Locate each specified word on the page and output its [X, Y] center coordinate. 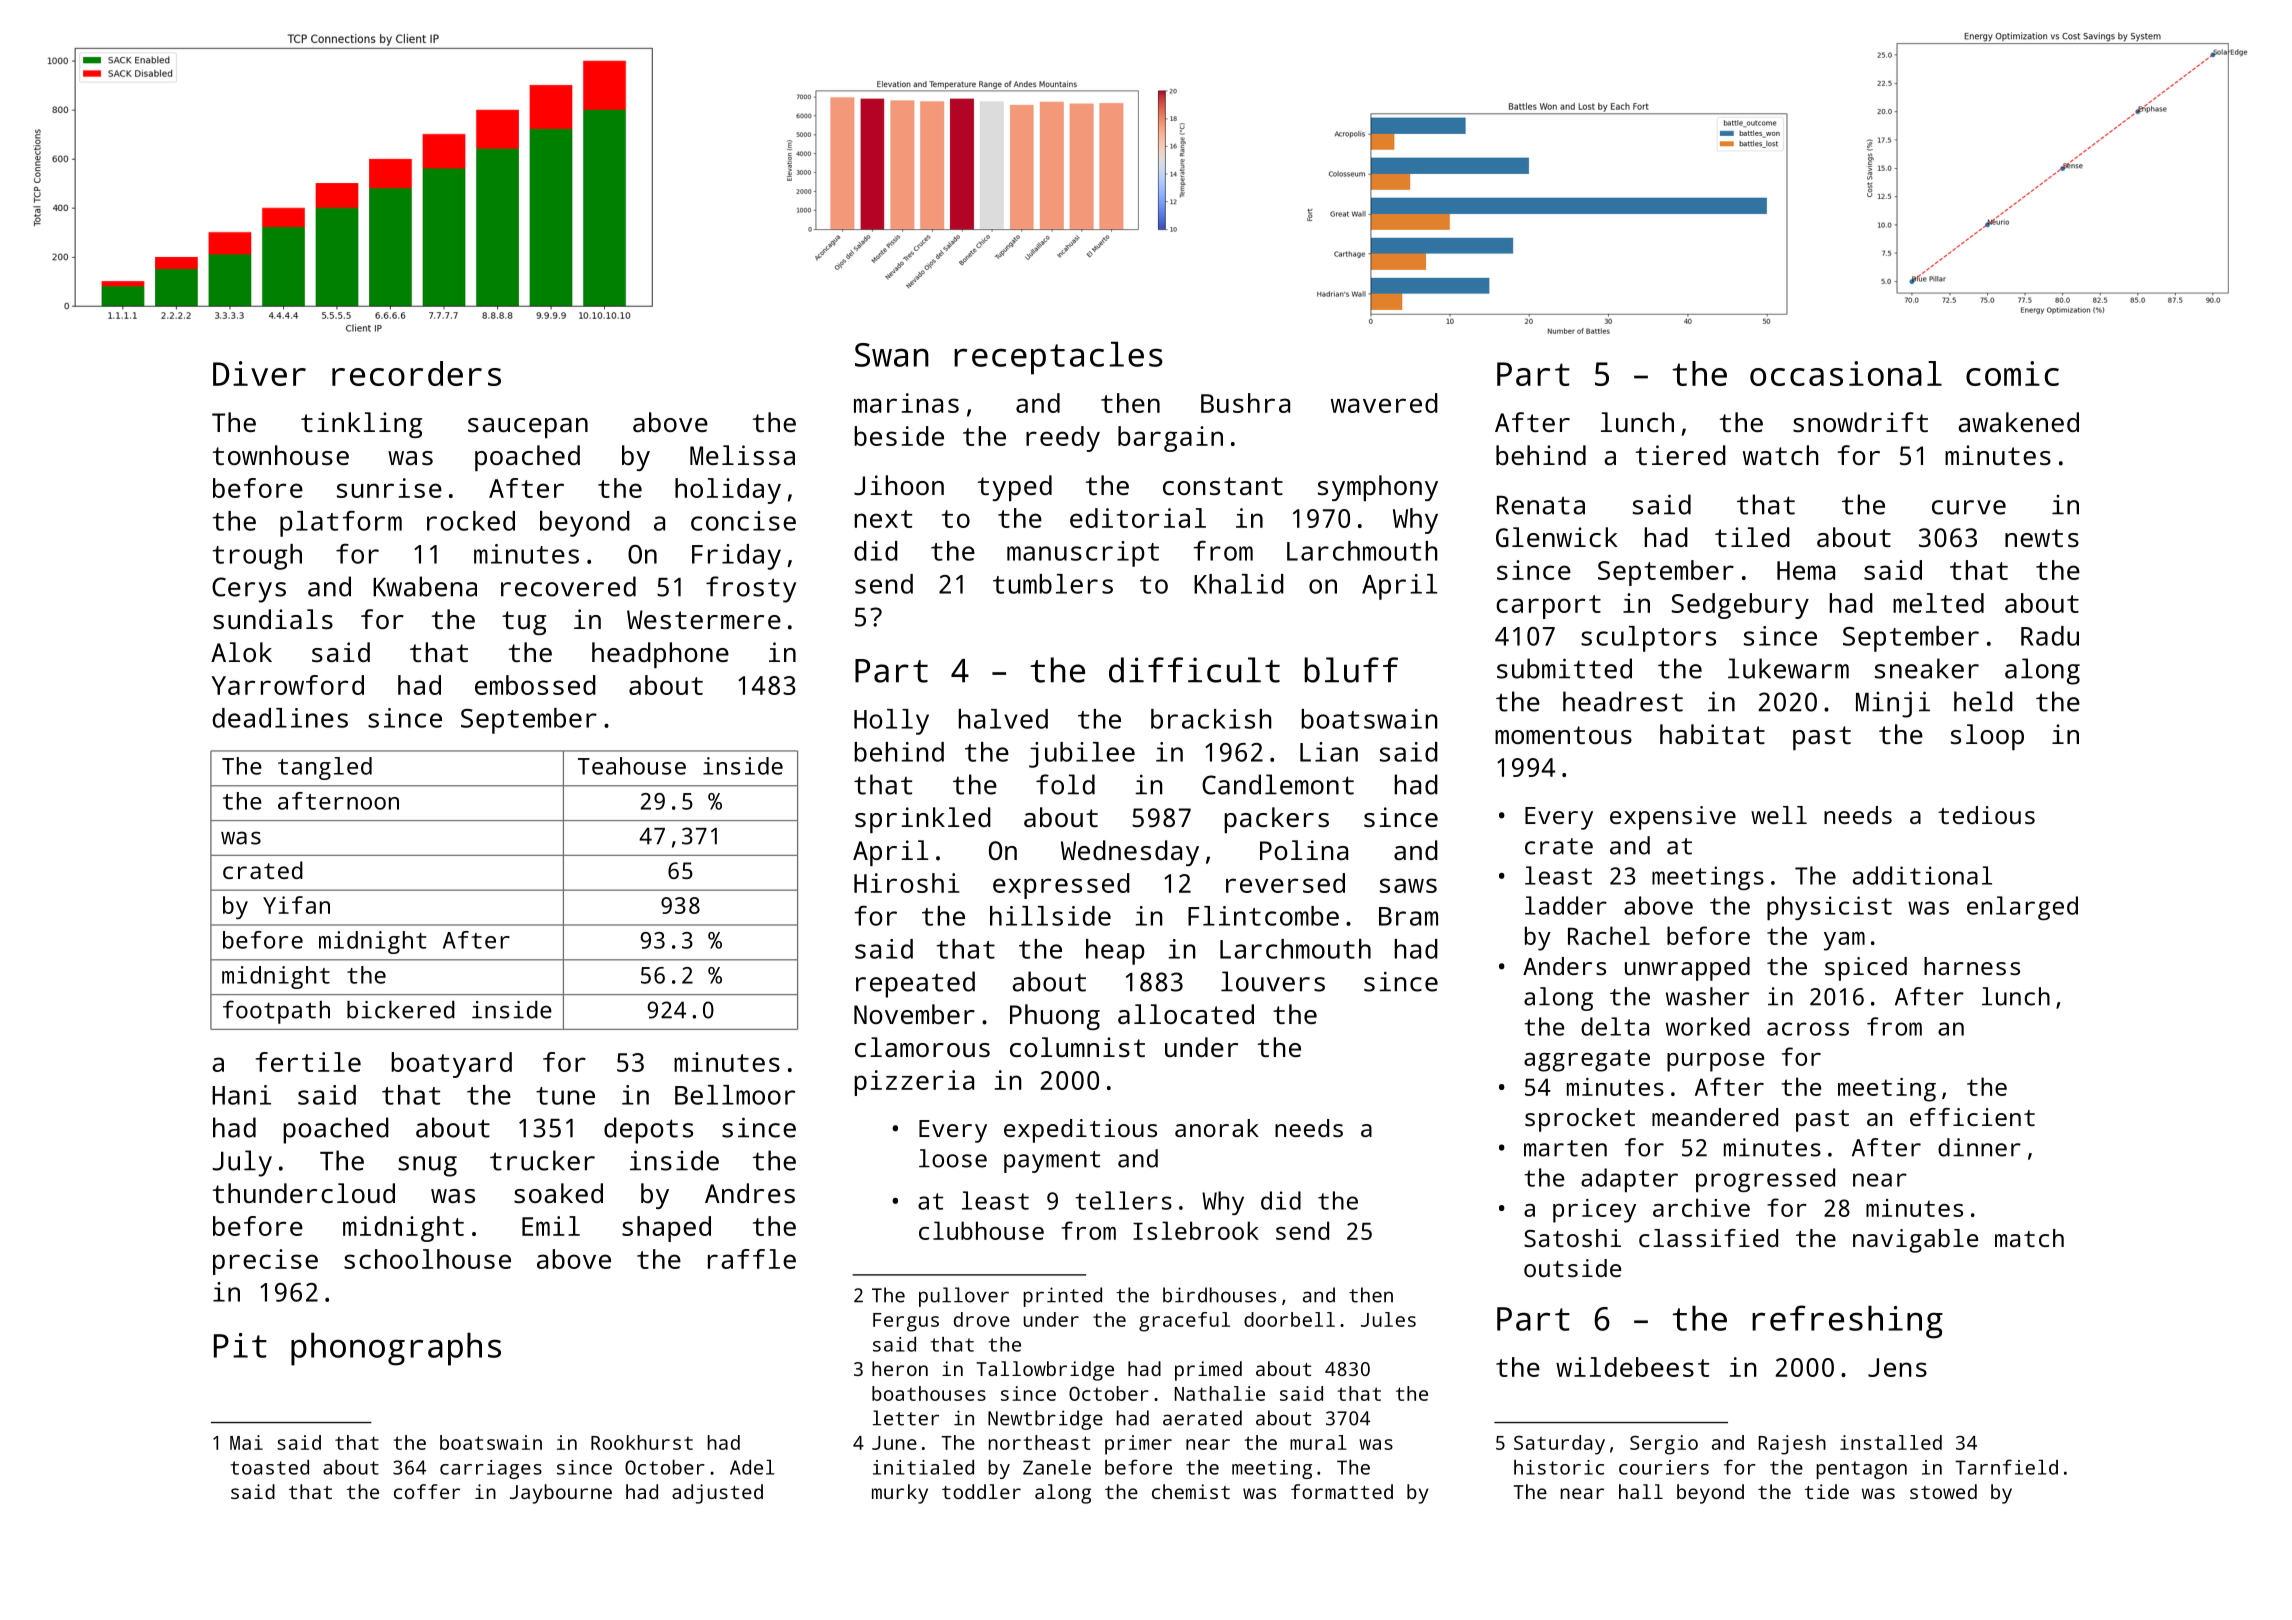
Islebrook [1196, 1230]
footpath [276, 1012]
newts [2042, 538]
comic [2012, 373]
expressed [1061, 886]
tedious [1986, 815]
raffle [752, 1259]
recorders [416, 373]
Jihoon [899, 485]
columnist [1077, 1047]
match [2029, 1238]
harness [1972, 966]
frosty [751, 589]
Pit [240, 1345]
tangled [325, 768]
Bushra [1245, 403]
